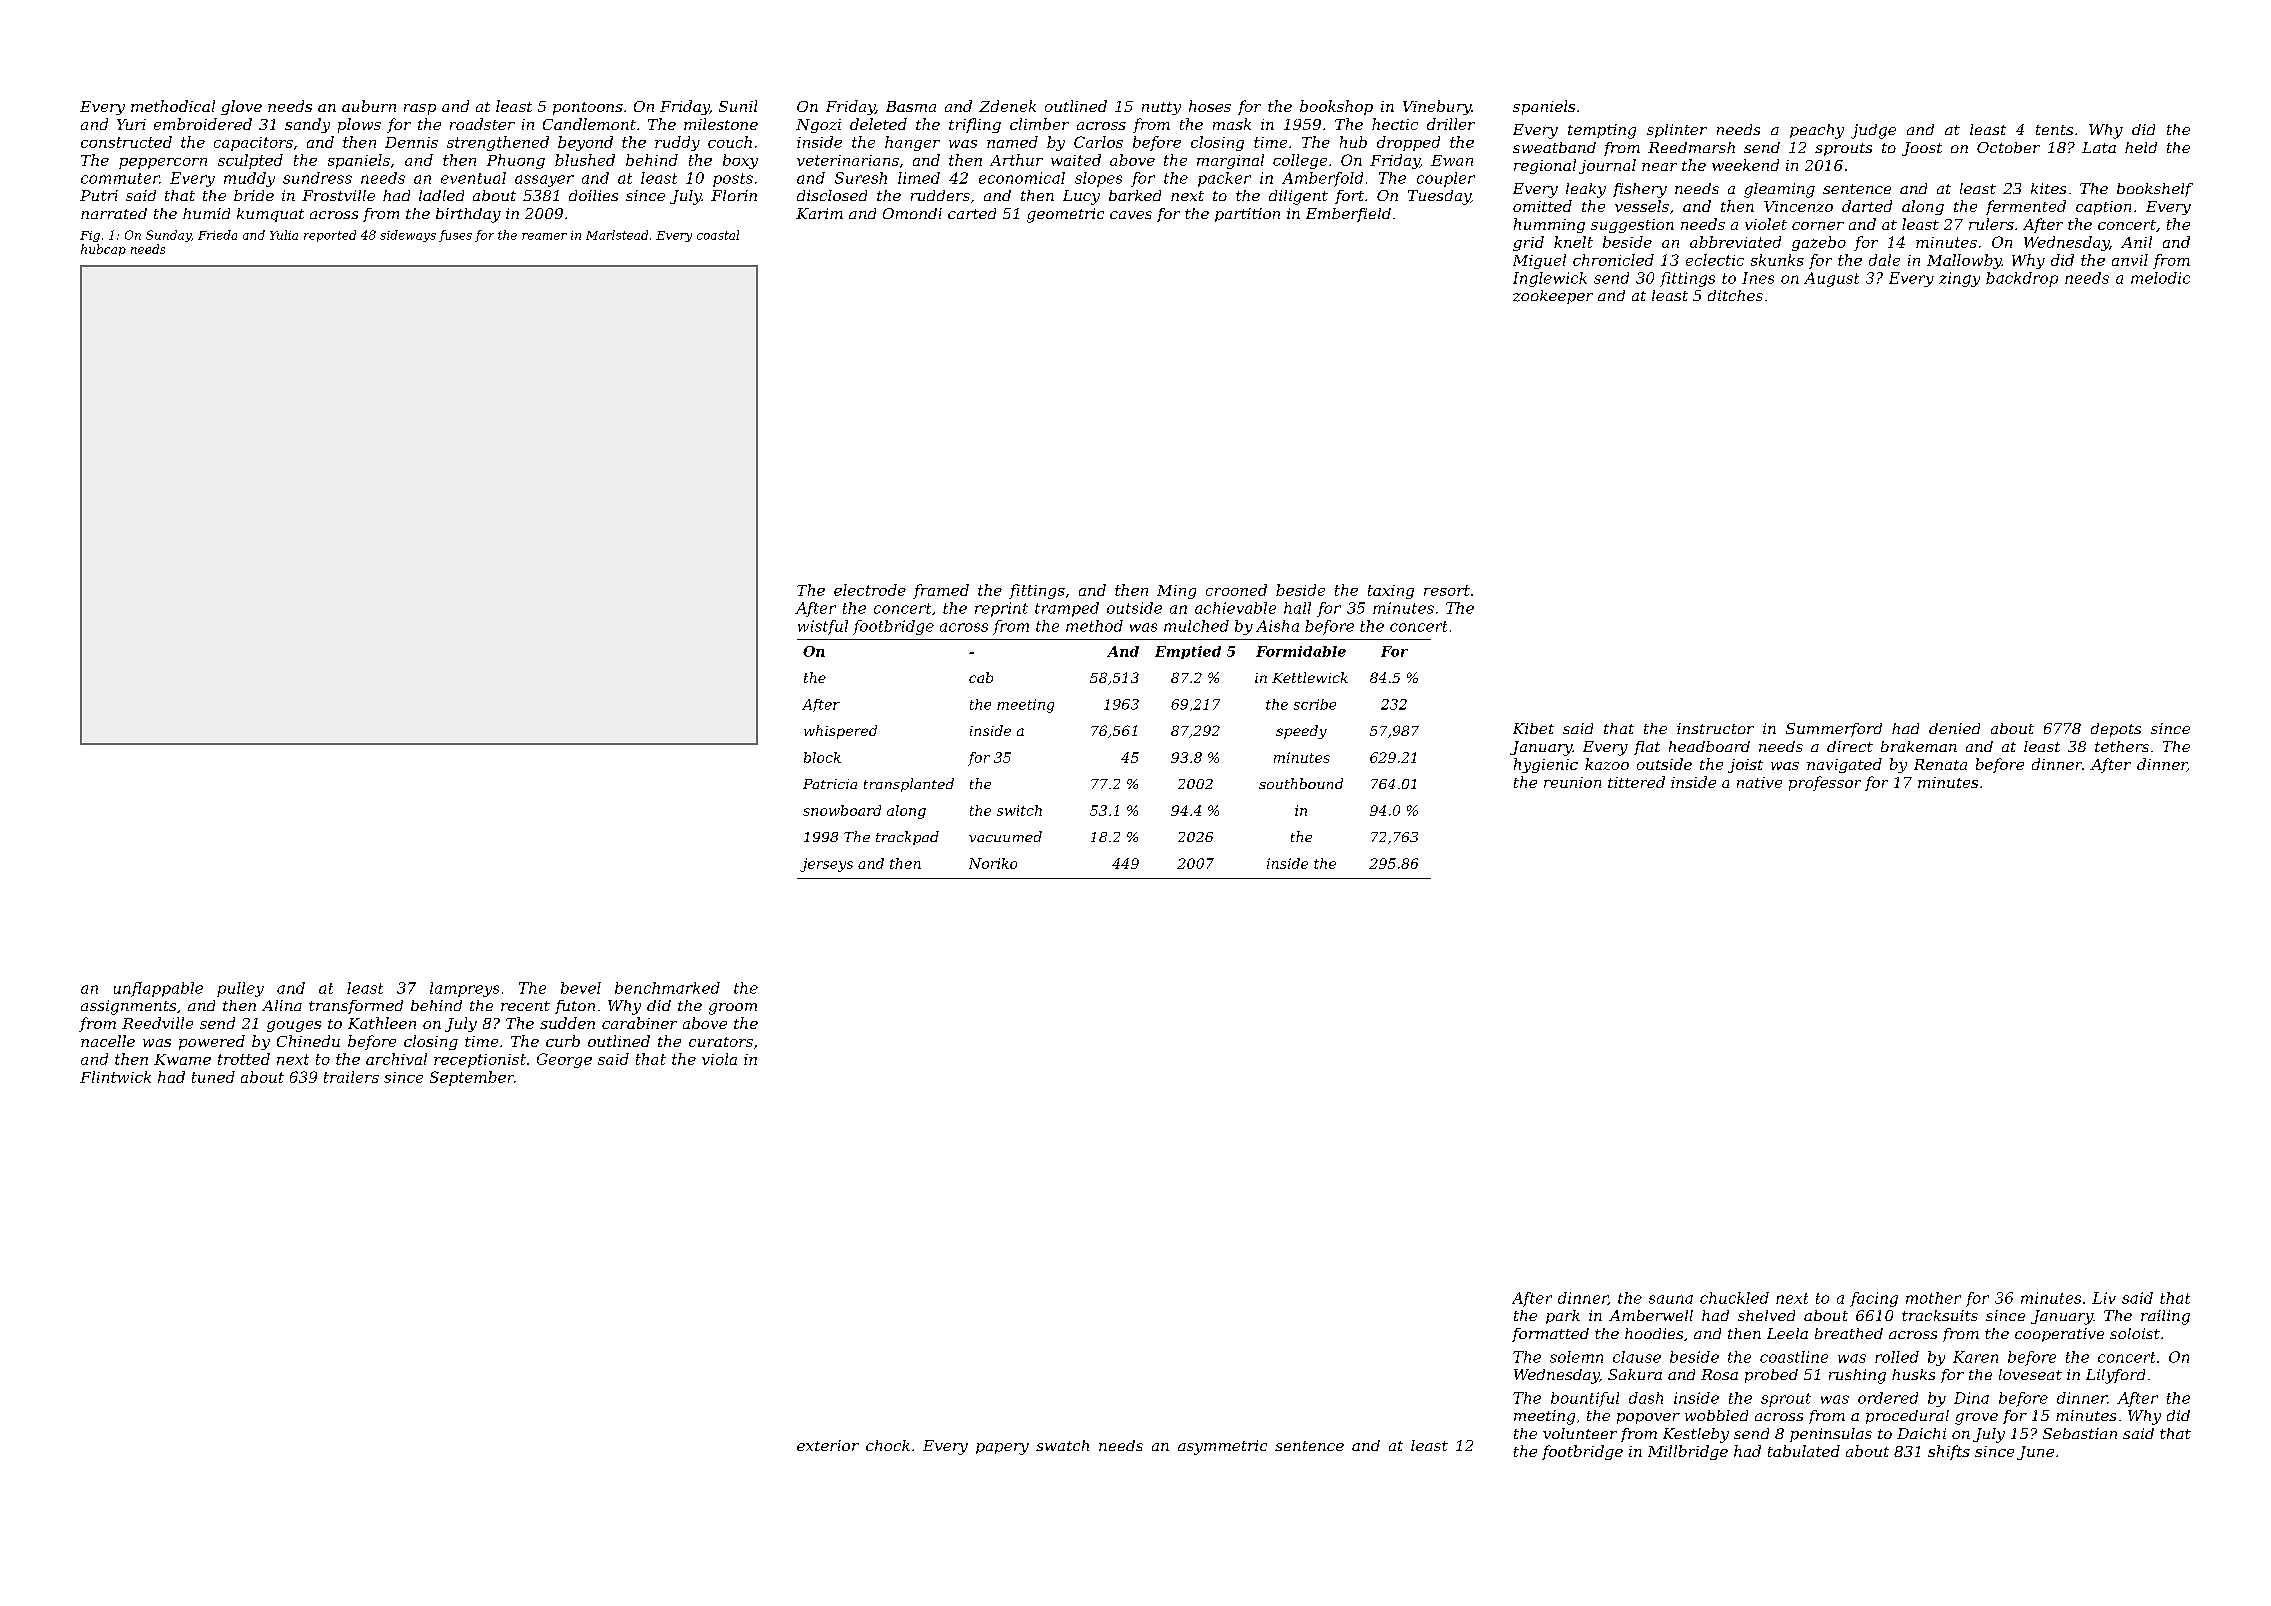  I want to click on Yulia, so click(284, 235).
